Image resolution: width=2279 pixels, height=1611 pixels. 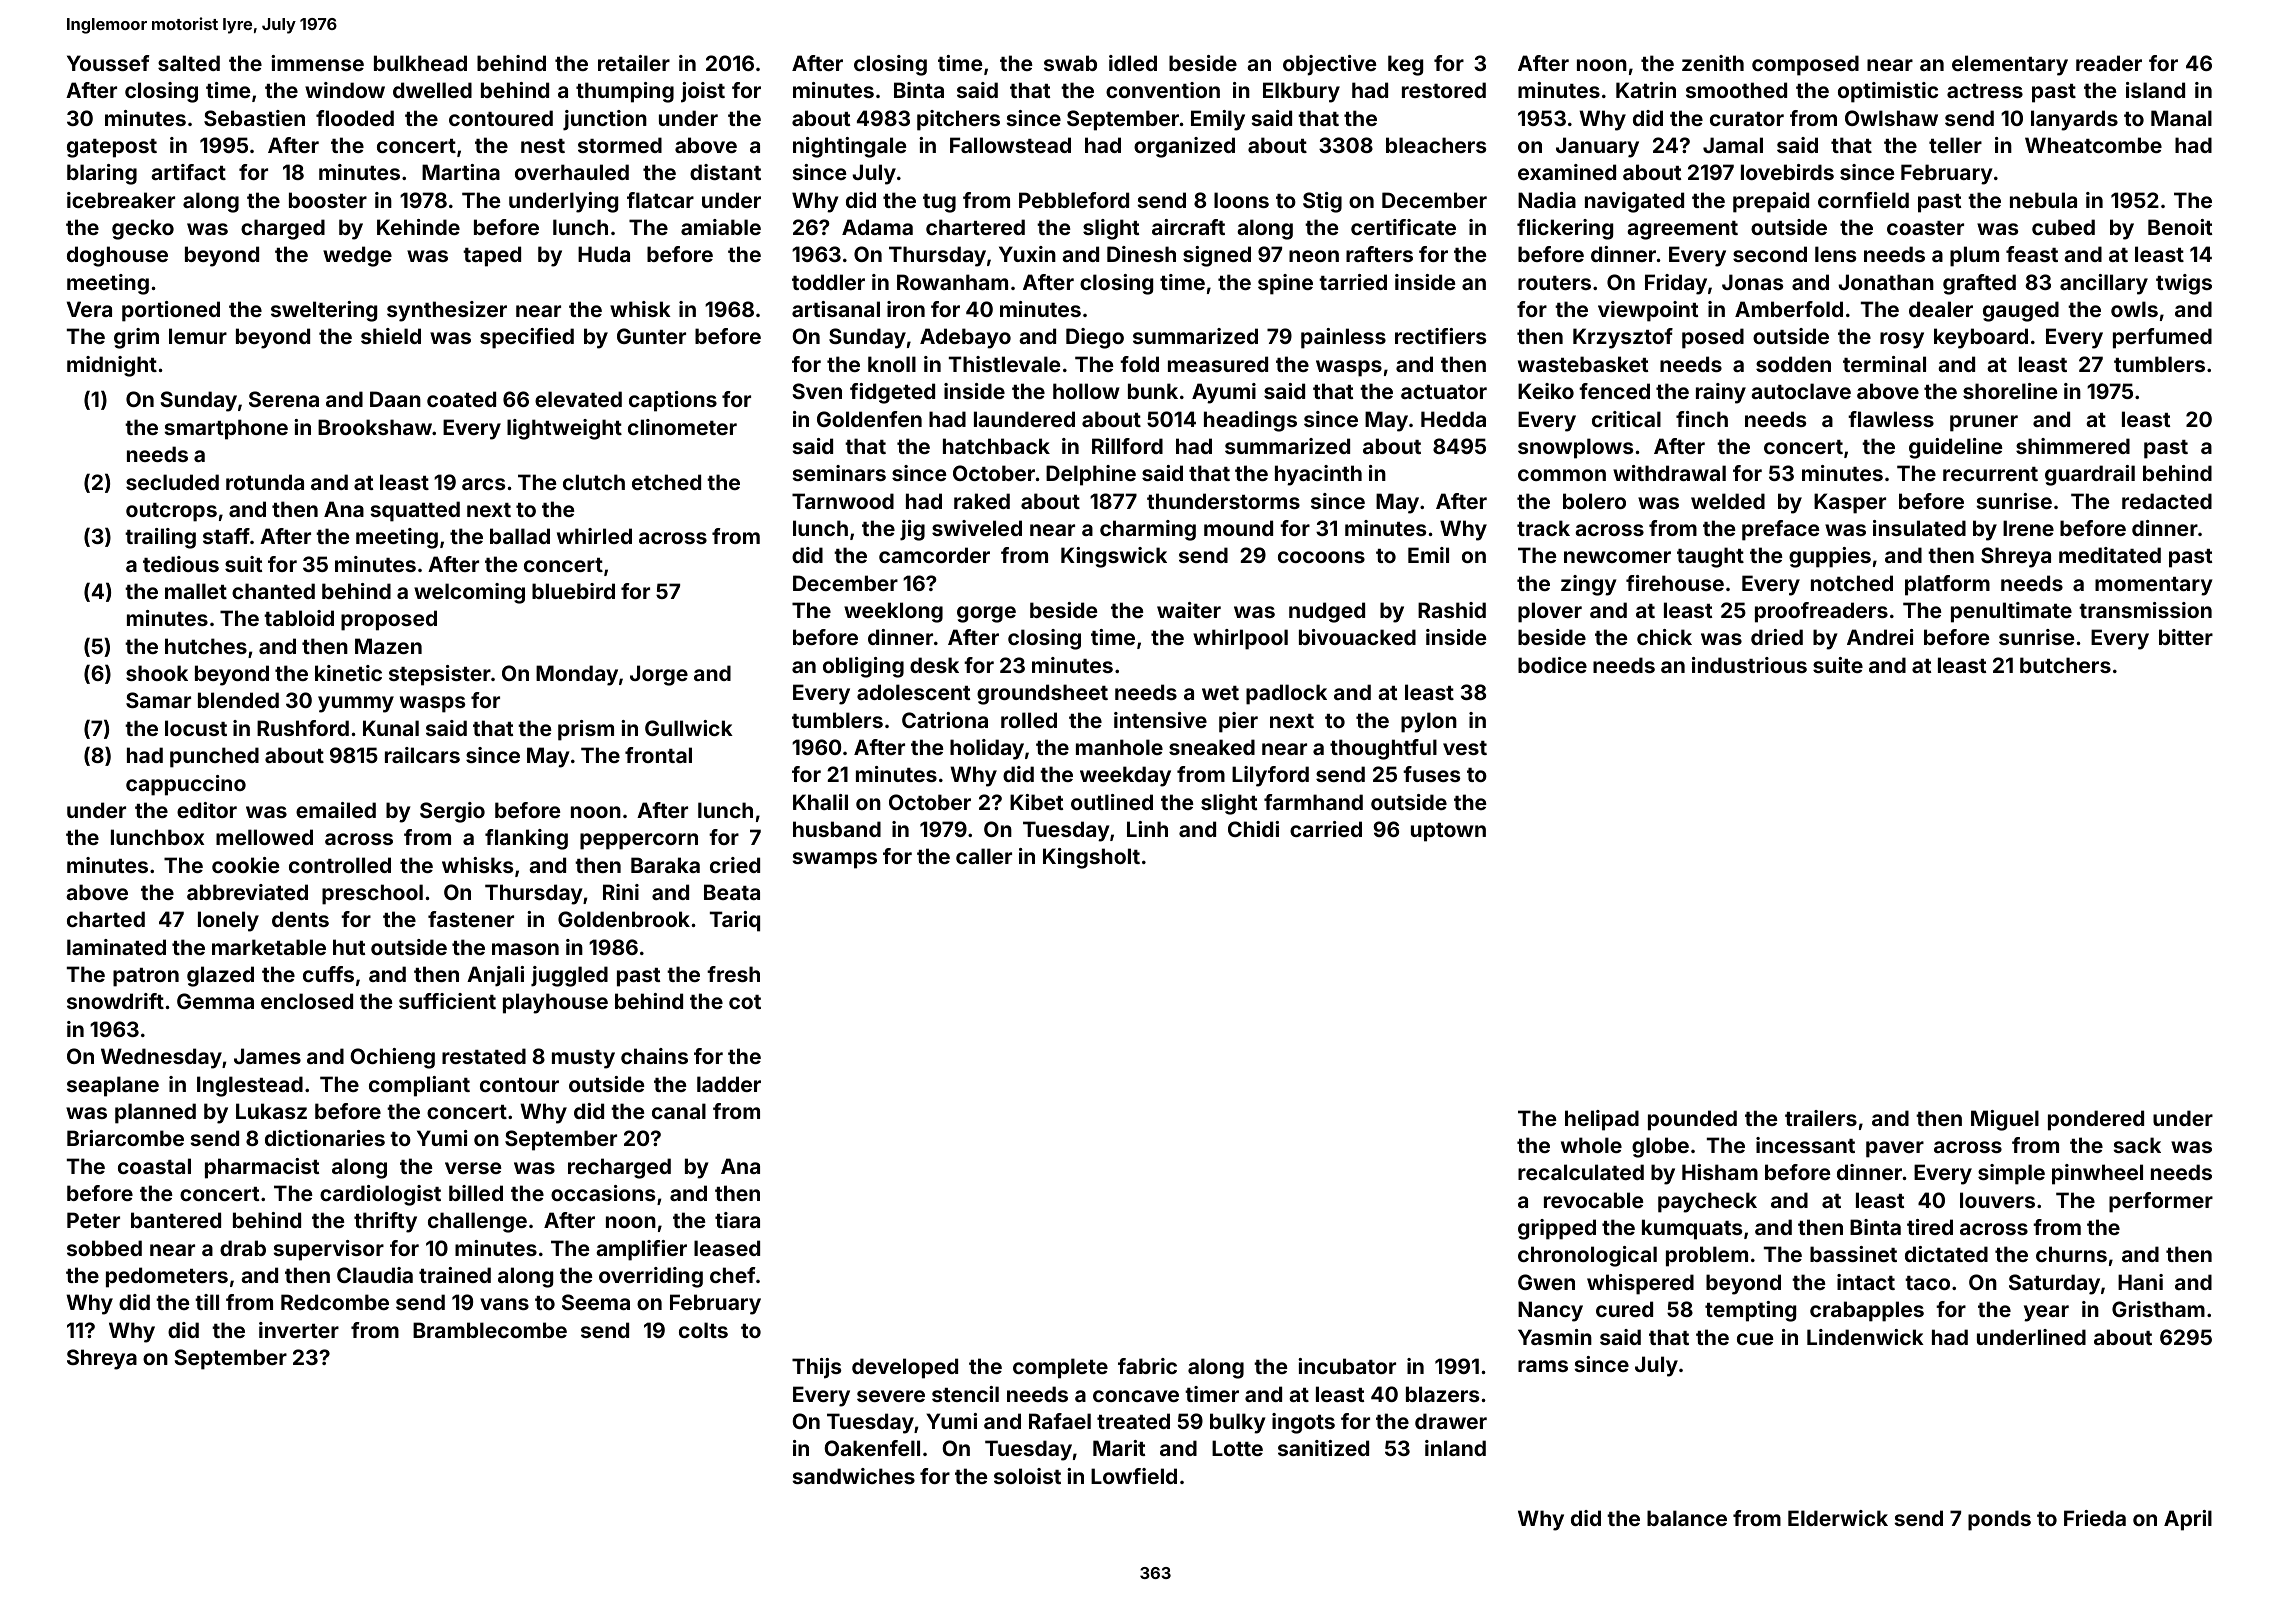 What do you see at coordinates (1682, 230) in the screenshot?
I see `agreement` at bounding box center [1682, 230].
